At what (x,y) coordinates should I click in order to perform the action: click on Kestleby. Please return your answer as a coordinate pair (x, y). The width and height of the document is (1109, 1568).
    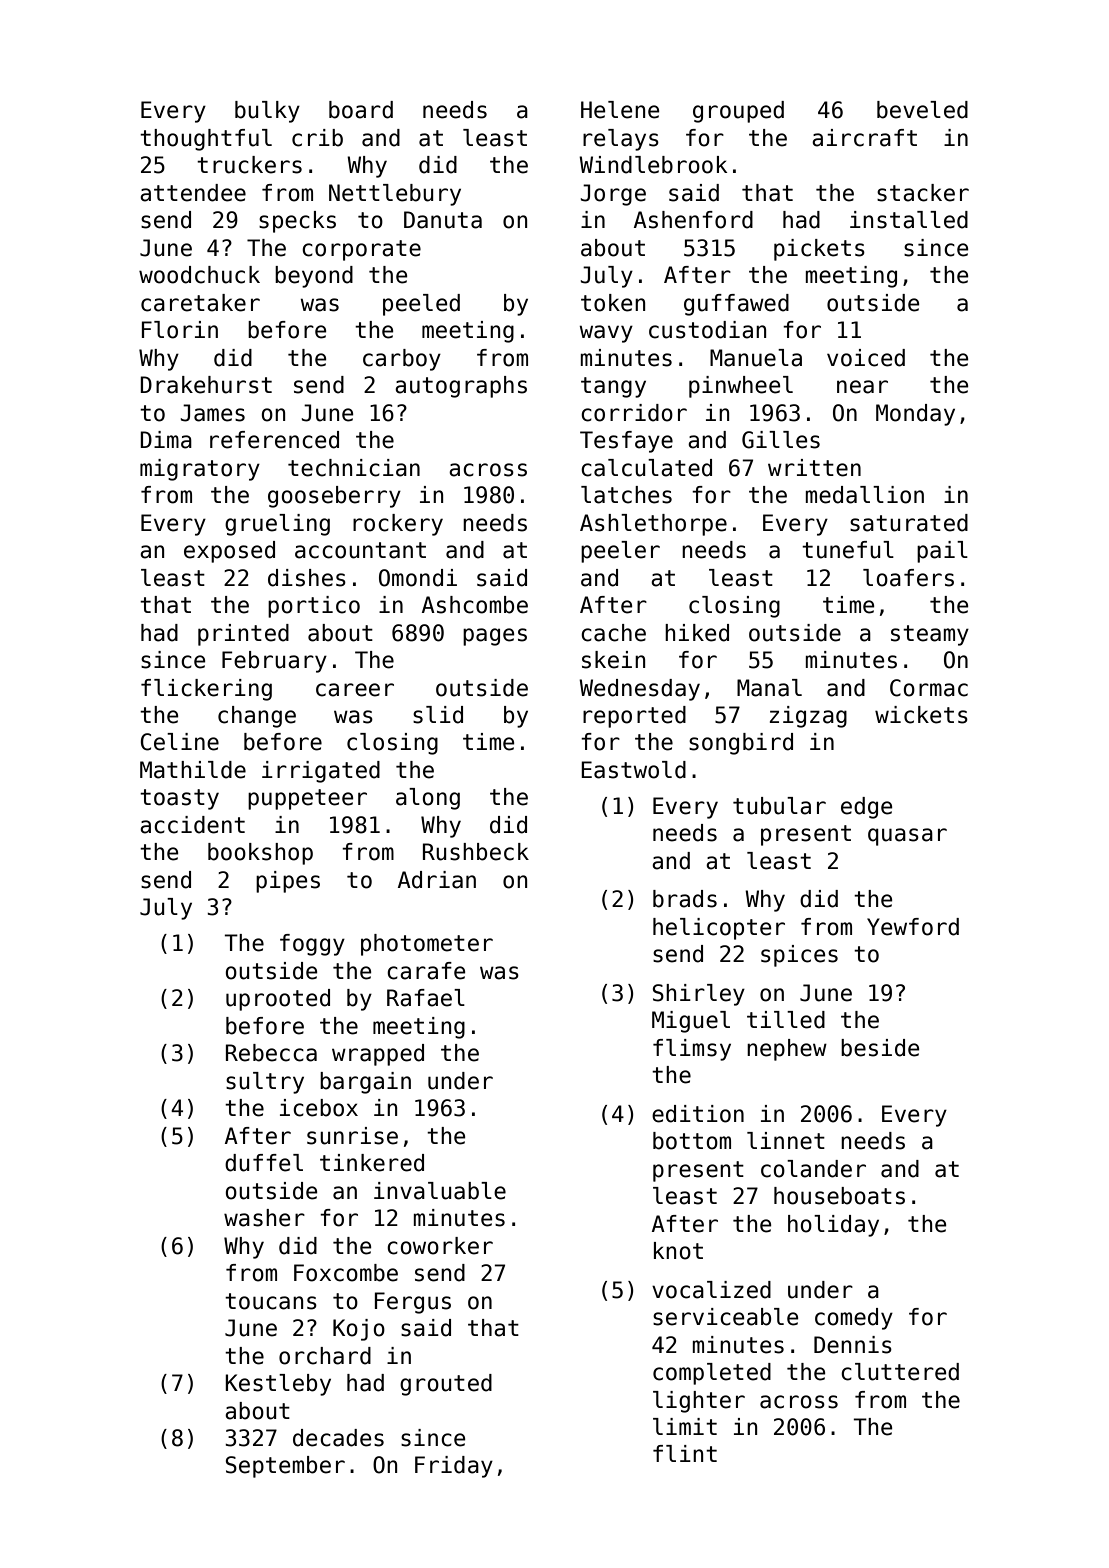
    Looking at the image, I should click on (278, 1385).
